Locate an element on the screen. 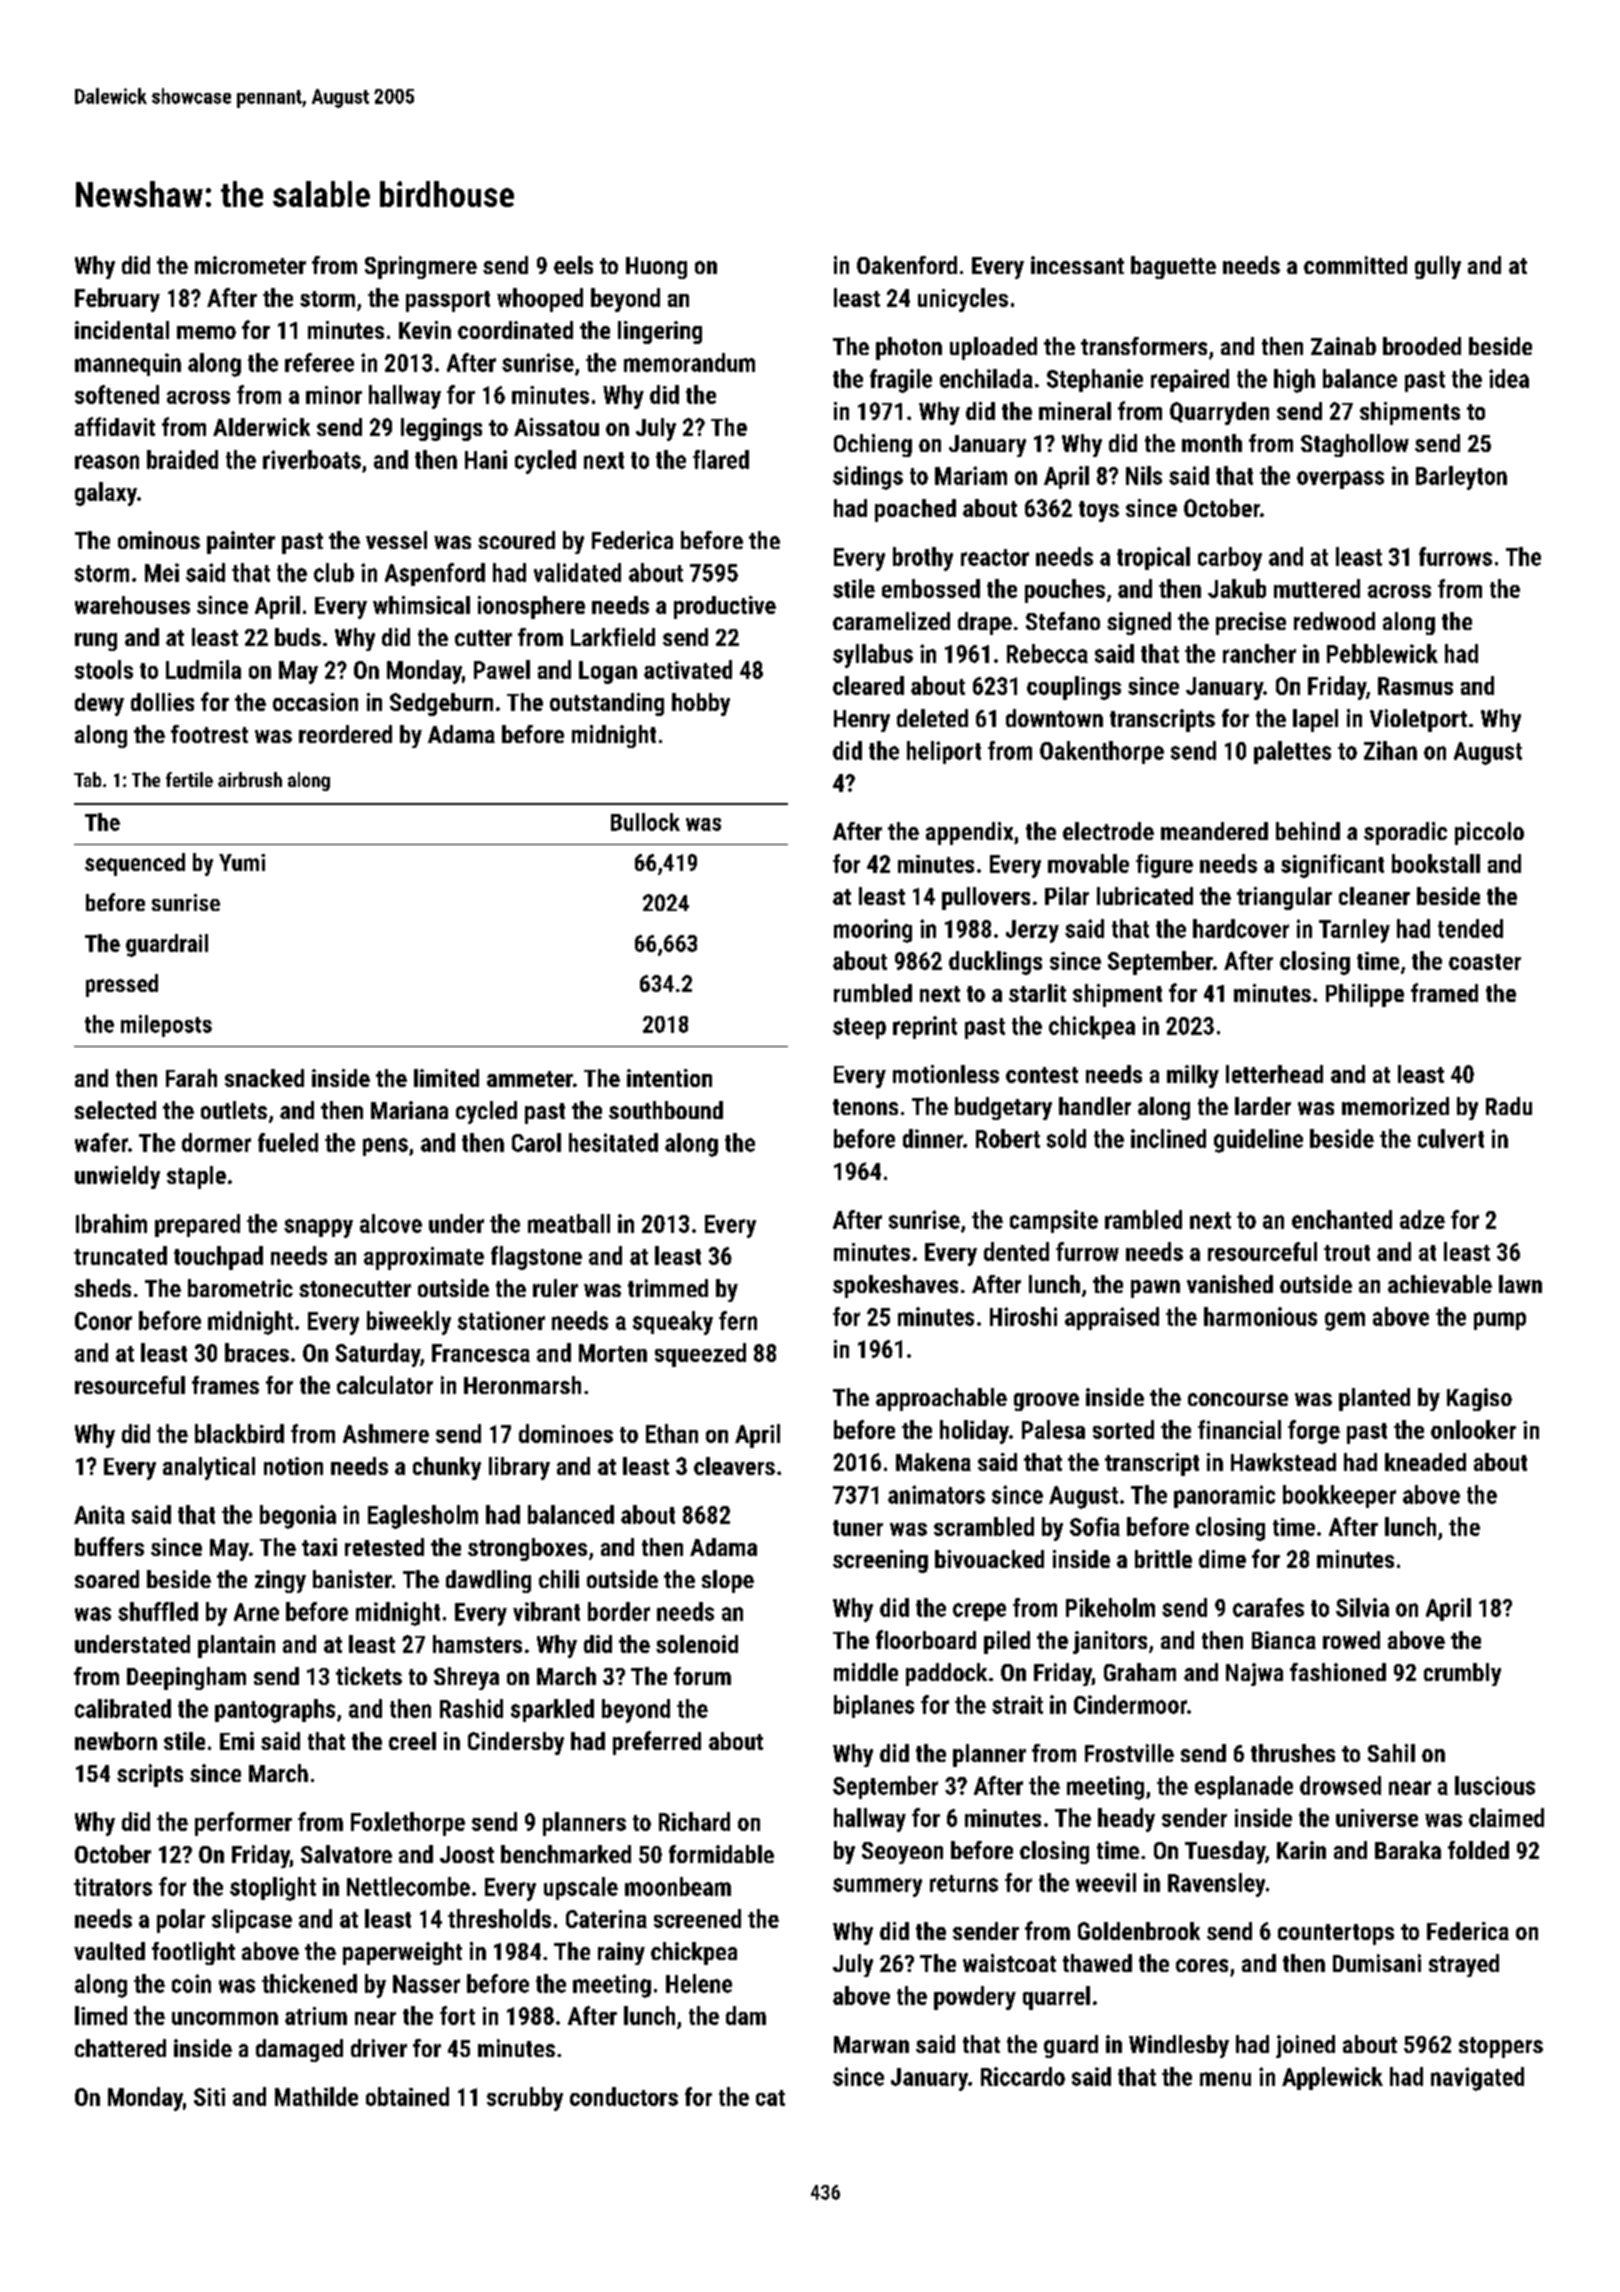  Siti is located at coordinates (209, 2097).
